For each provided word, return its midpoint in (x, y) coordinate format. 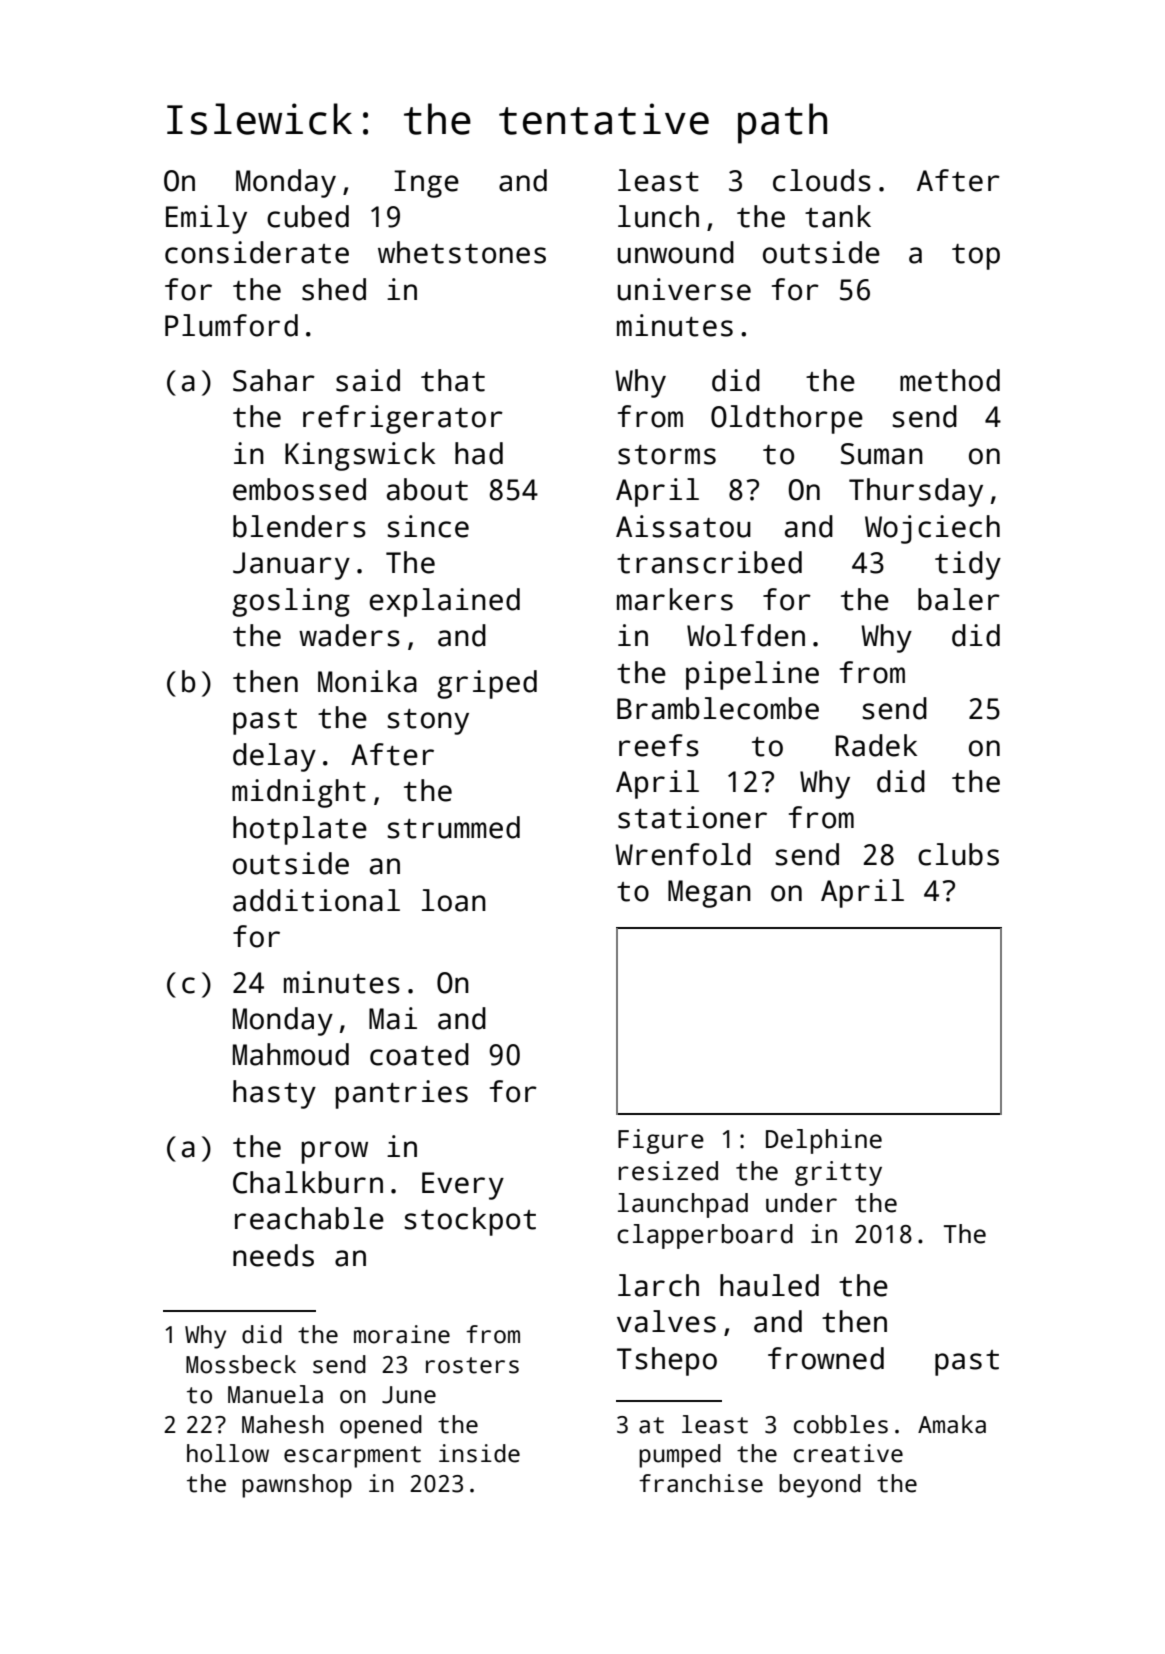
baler (959, 599)
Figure (661, 1141)
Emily (206, 219)
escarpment (352, 1457)
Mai (393, 1018)
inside (479, 1453)
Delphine (824, 1141)
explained (445, 602)
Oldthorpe (787, 419)
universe (684, 289)
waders (349, 635)
